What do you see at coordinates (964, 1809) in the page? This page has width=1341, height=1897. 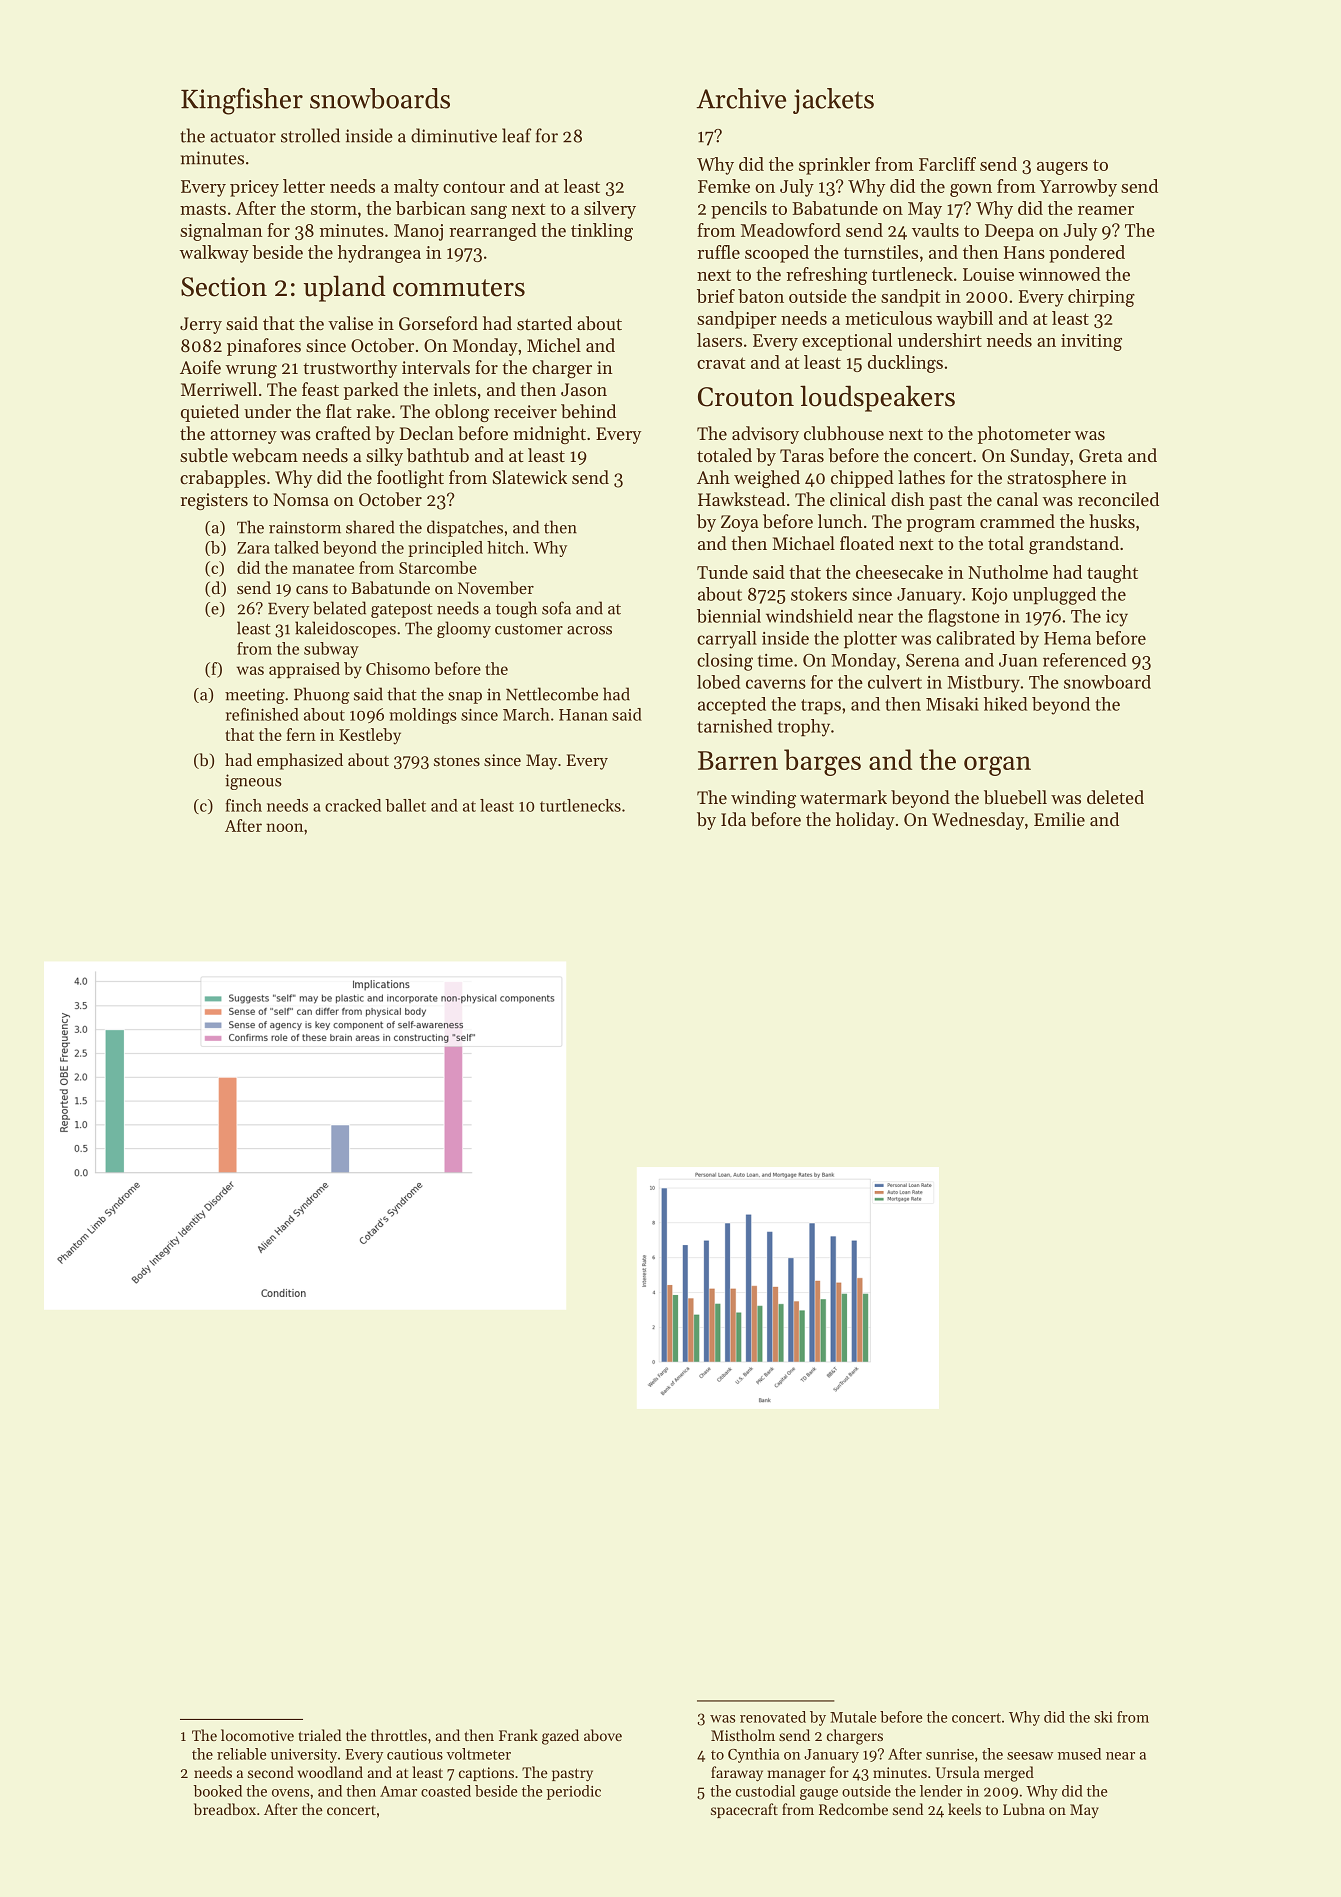 I see `keels` at bounding box center [964, 1809].
